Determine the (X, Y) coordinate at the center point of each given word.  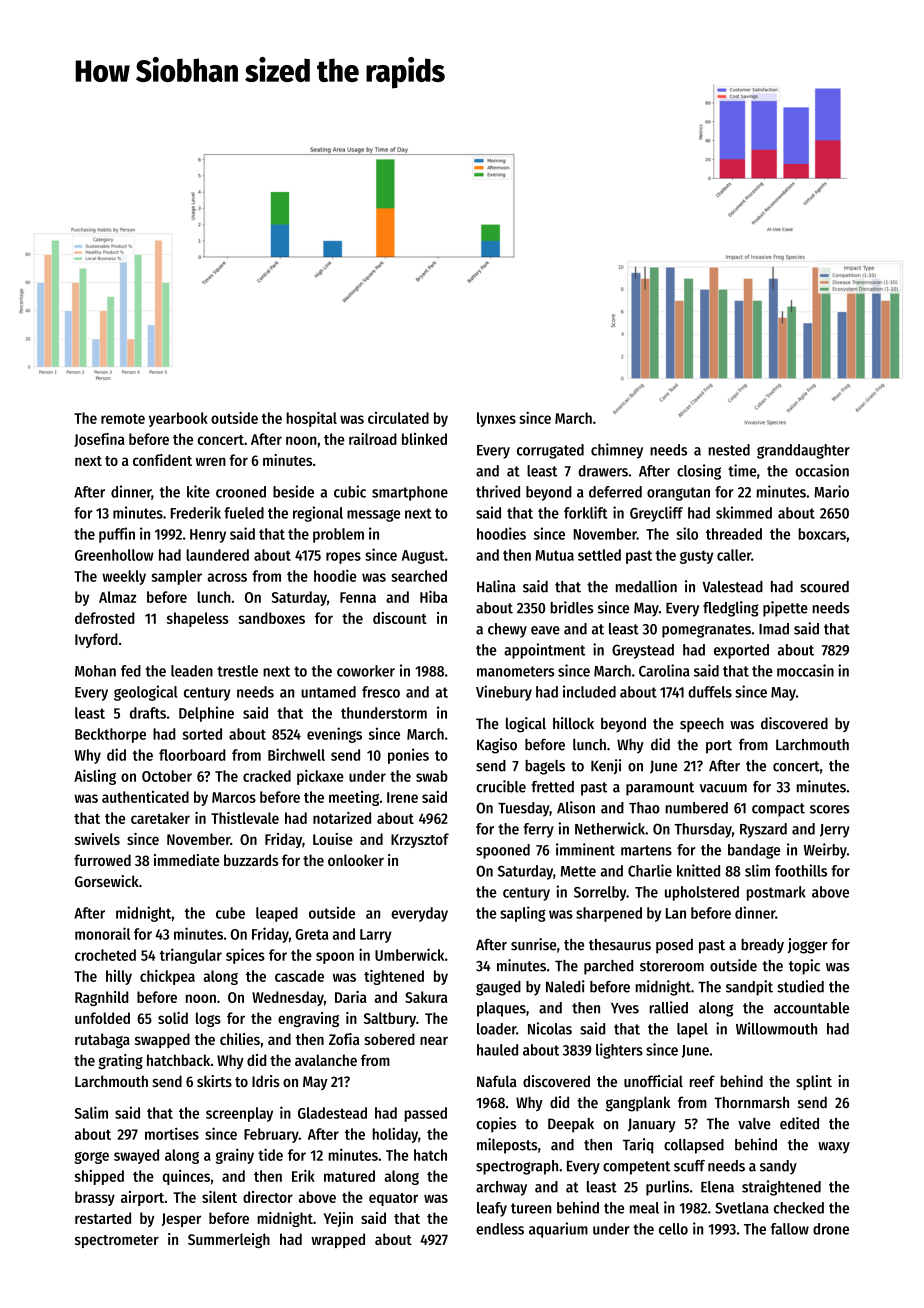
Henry (208, 536)
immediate (187, 860)
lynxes (496, 419)
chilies (240, 1039)
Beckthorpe (110, 735)
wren (211, 461)
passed (425, 1114)
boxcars (822, 534)
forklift (585, 512)
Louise (333, 839)
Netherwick (610, 828)
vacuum (723, 788)
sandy (778, 1167)
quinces (186, 1177)
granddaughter (803, 451)
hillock (573, 723)
